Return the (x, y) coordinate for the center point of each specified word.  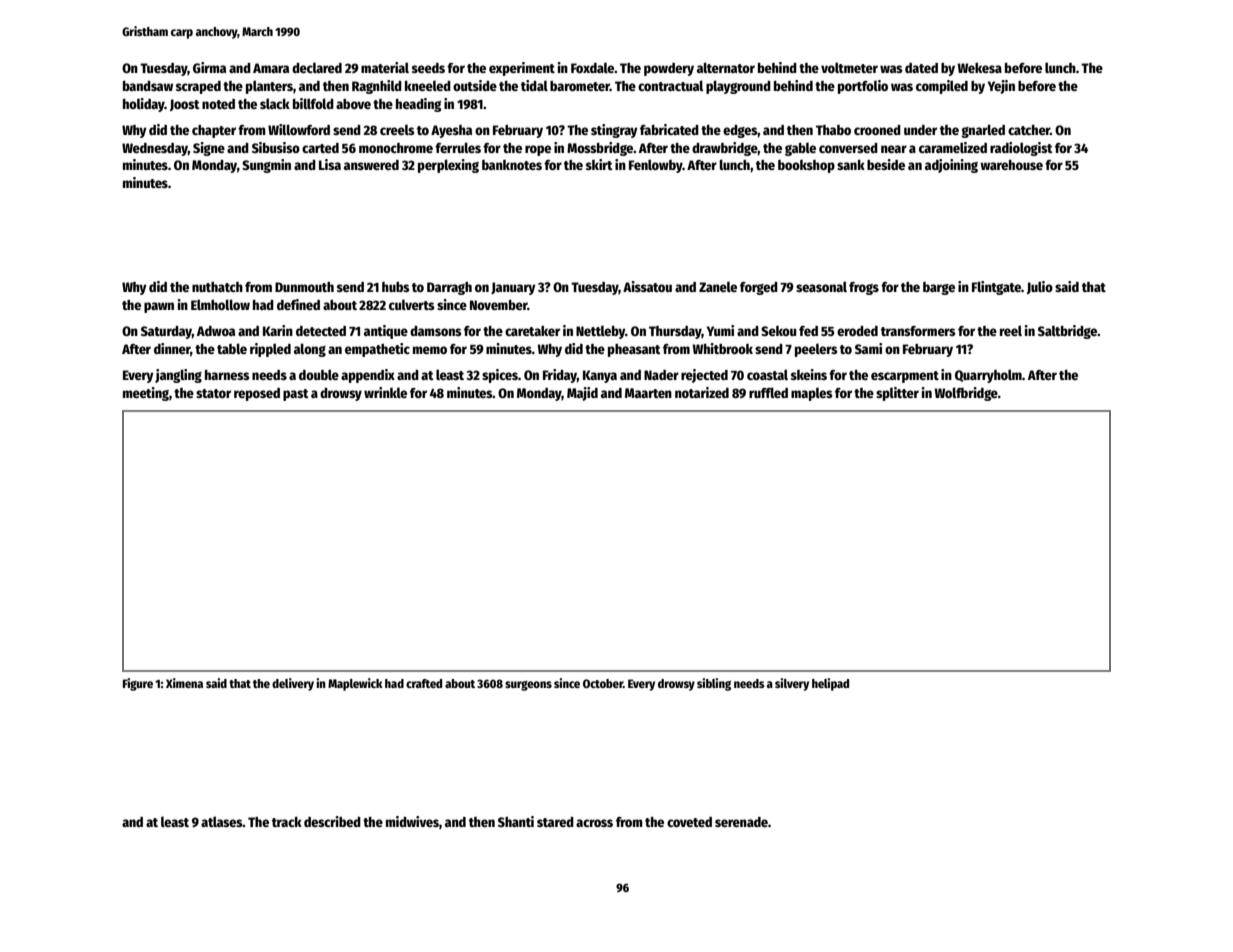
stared (555, 822)
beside (886, 164)
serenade (741, 822)
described (332, 821)
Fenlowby (656, 166)
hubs (396, 287)
